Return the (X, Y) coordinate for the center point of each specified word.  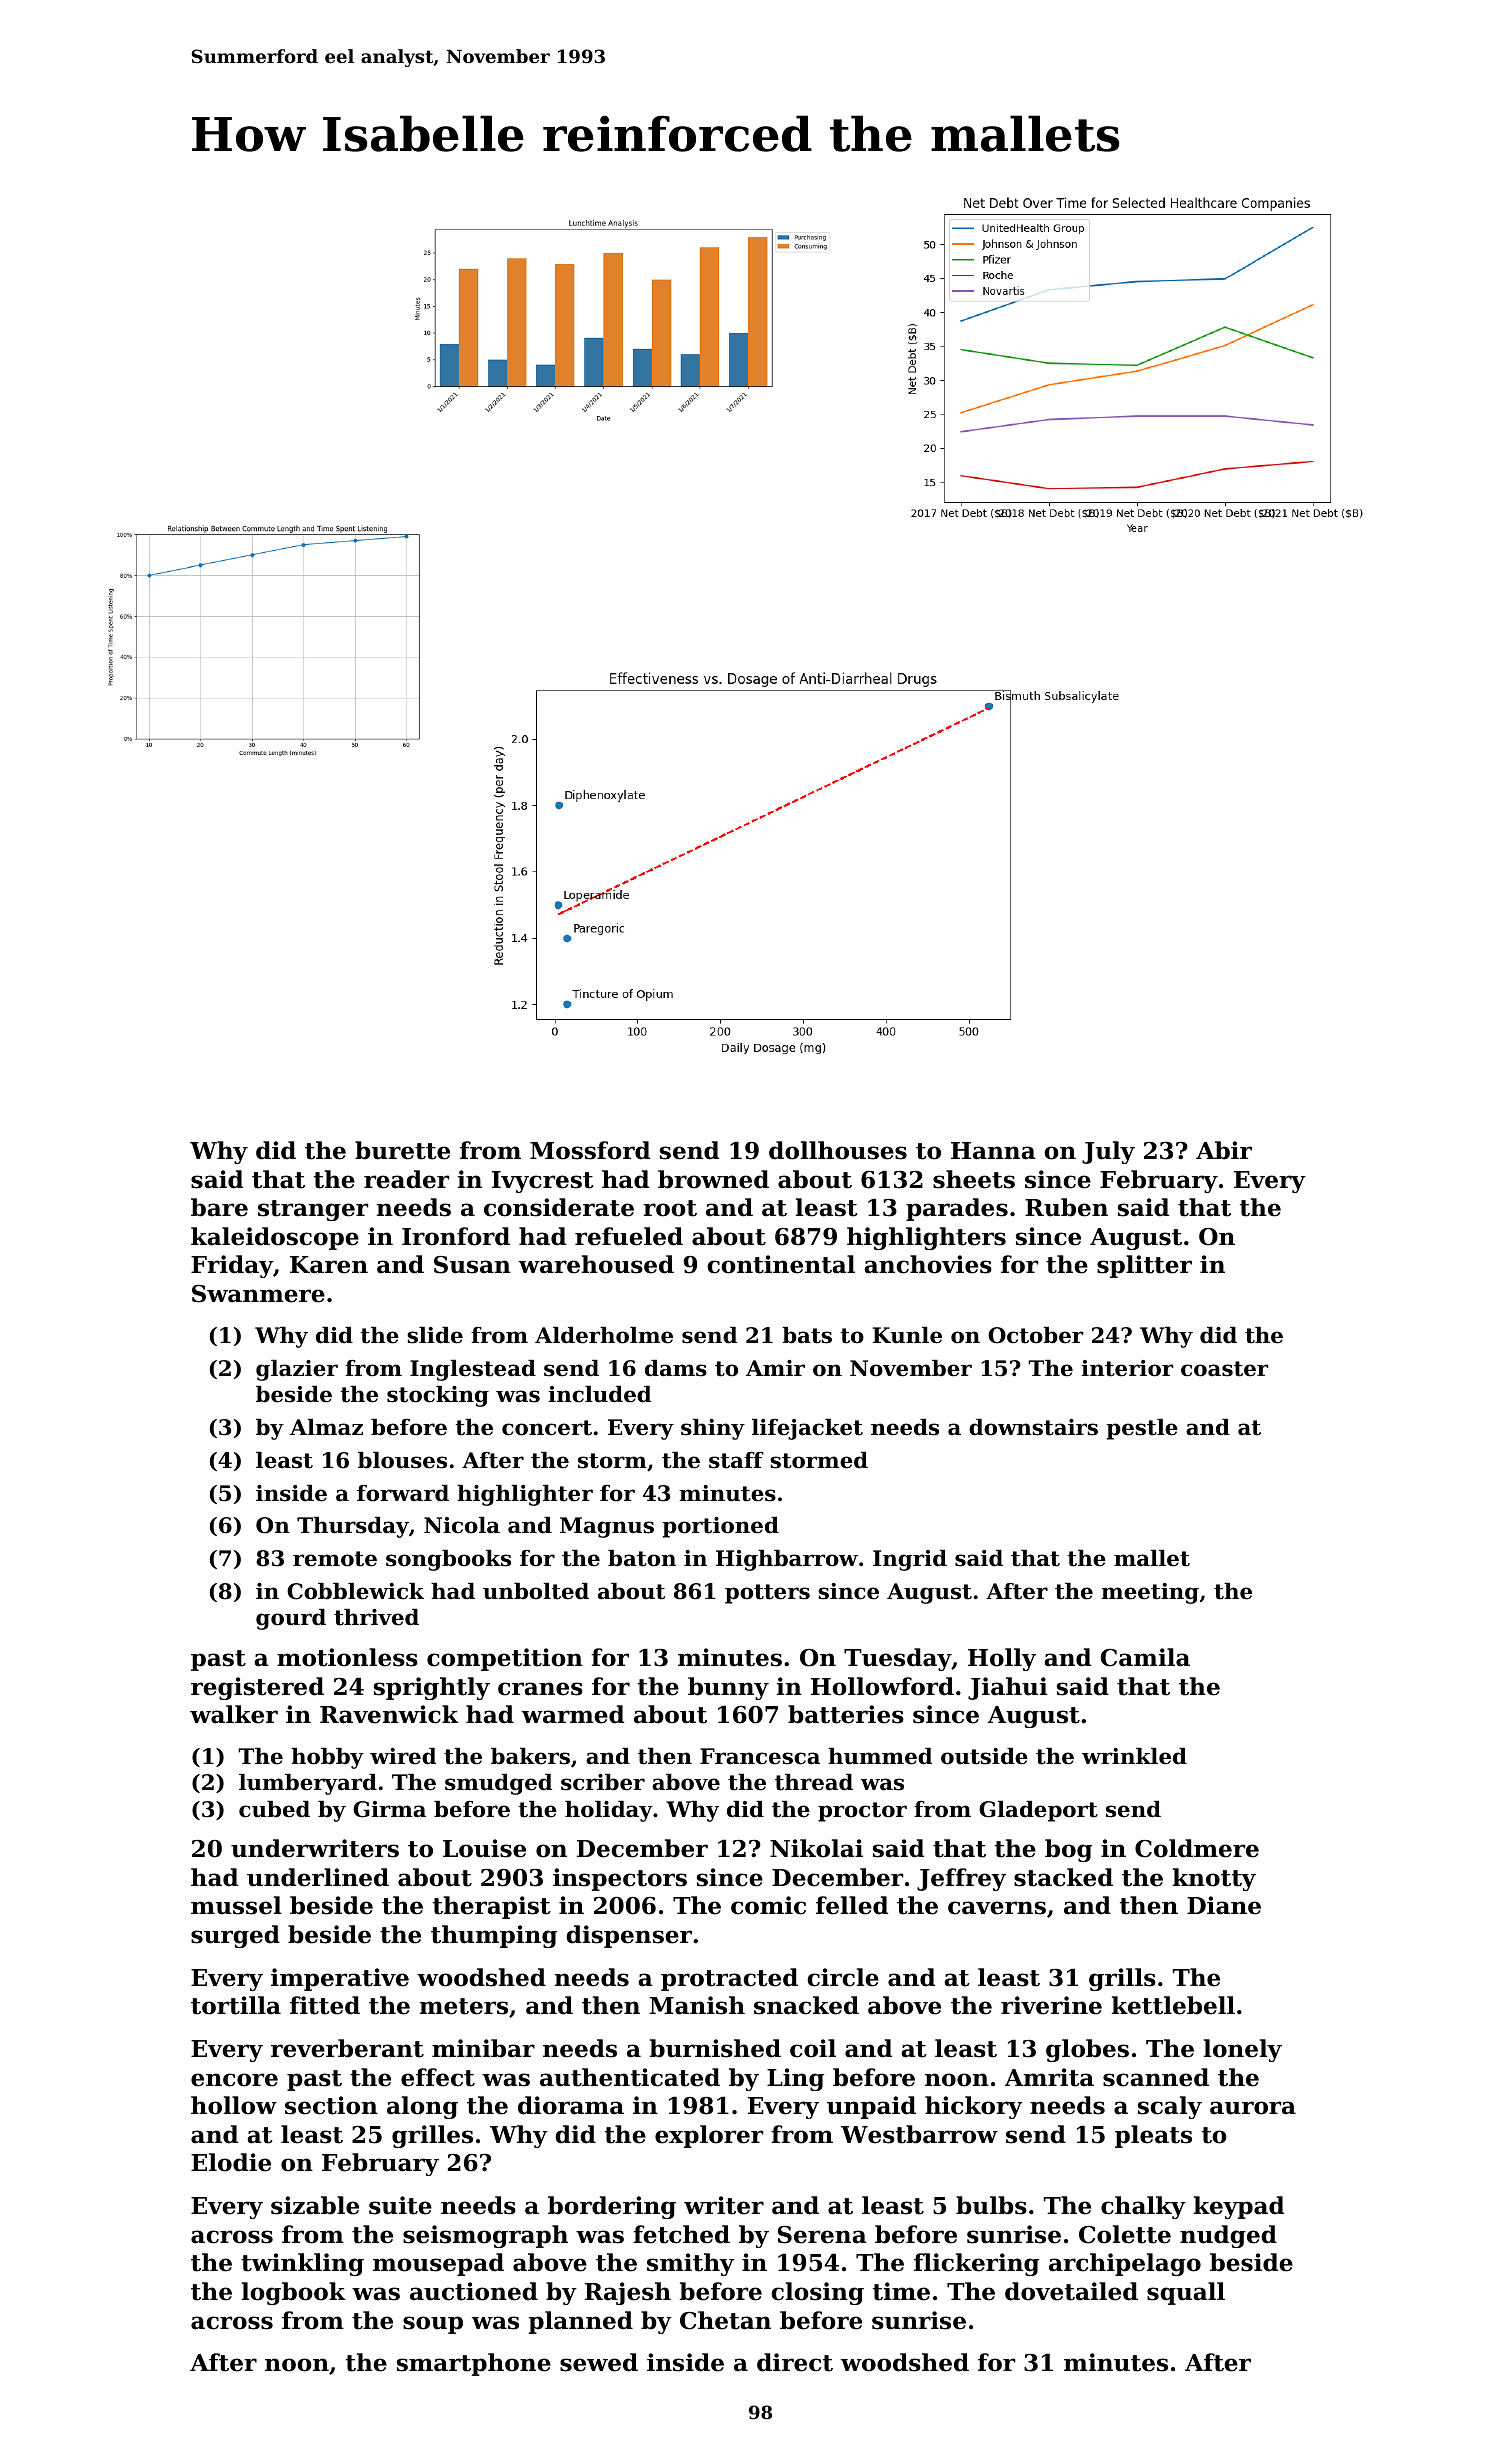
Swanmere (258, 1294)
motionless (347, 1657)
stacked (1063, 1877)
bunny (728, 1688)
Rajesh (628, 2293)
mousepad (438, 2264)
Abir (1224, 1150)
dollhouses (838, 1150)
